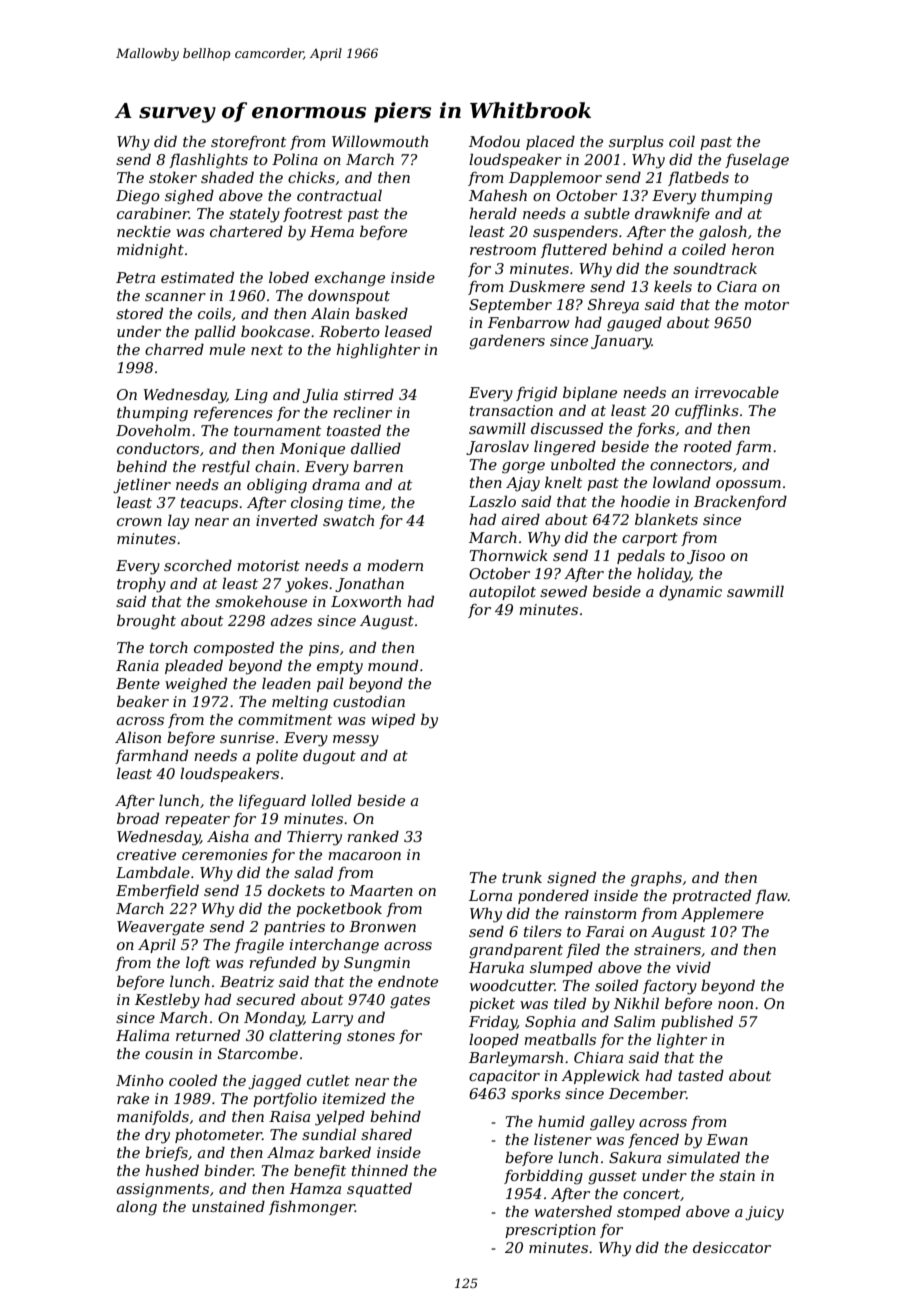 The height and width of the screenshot is (1316, 908). What do you see at coordinates (690, 593) in the screenshot?
I see `dynamic` at bounding box center [690, 593].
